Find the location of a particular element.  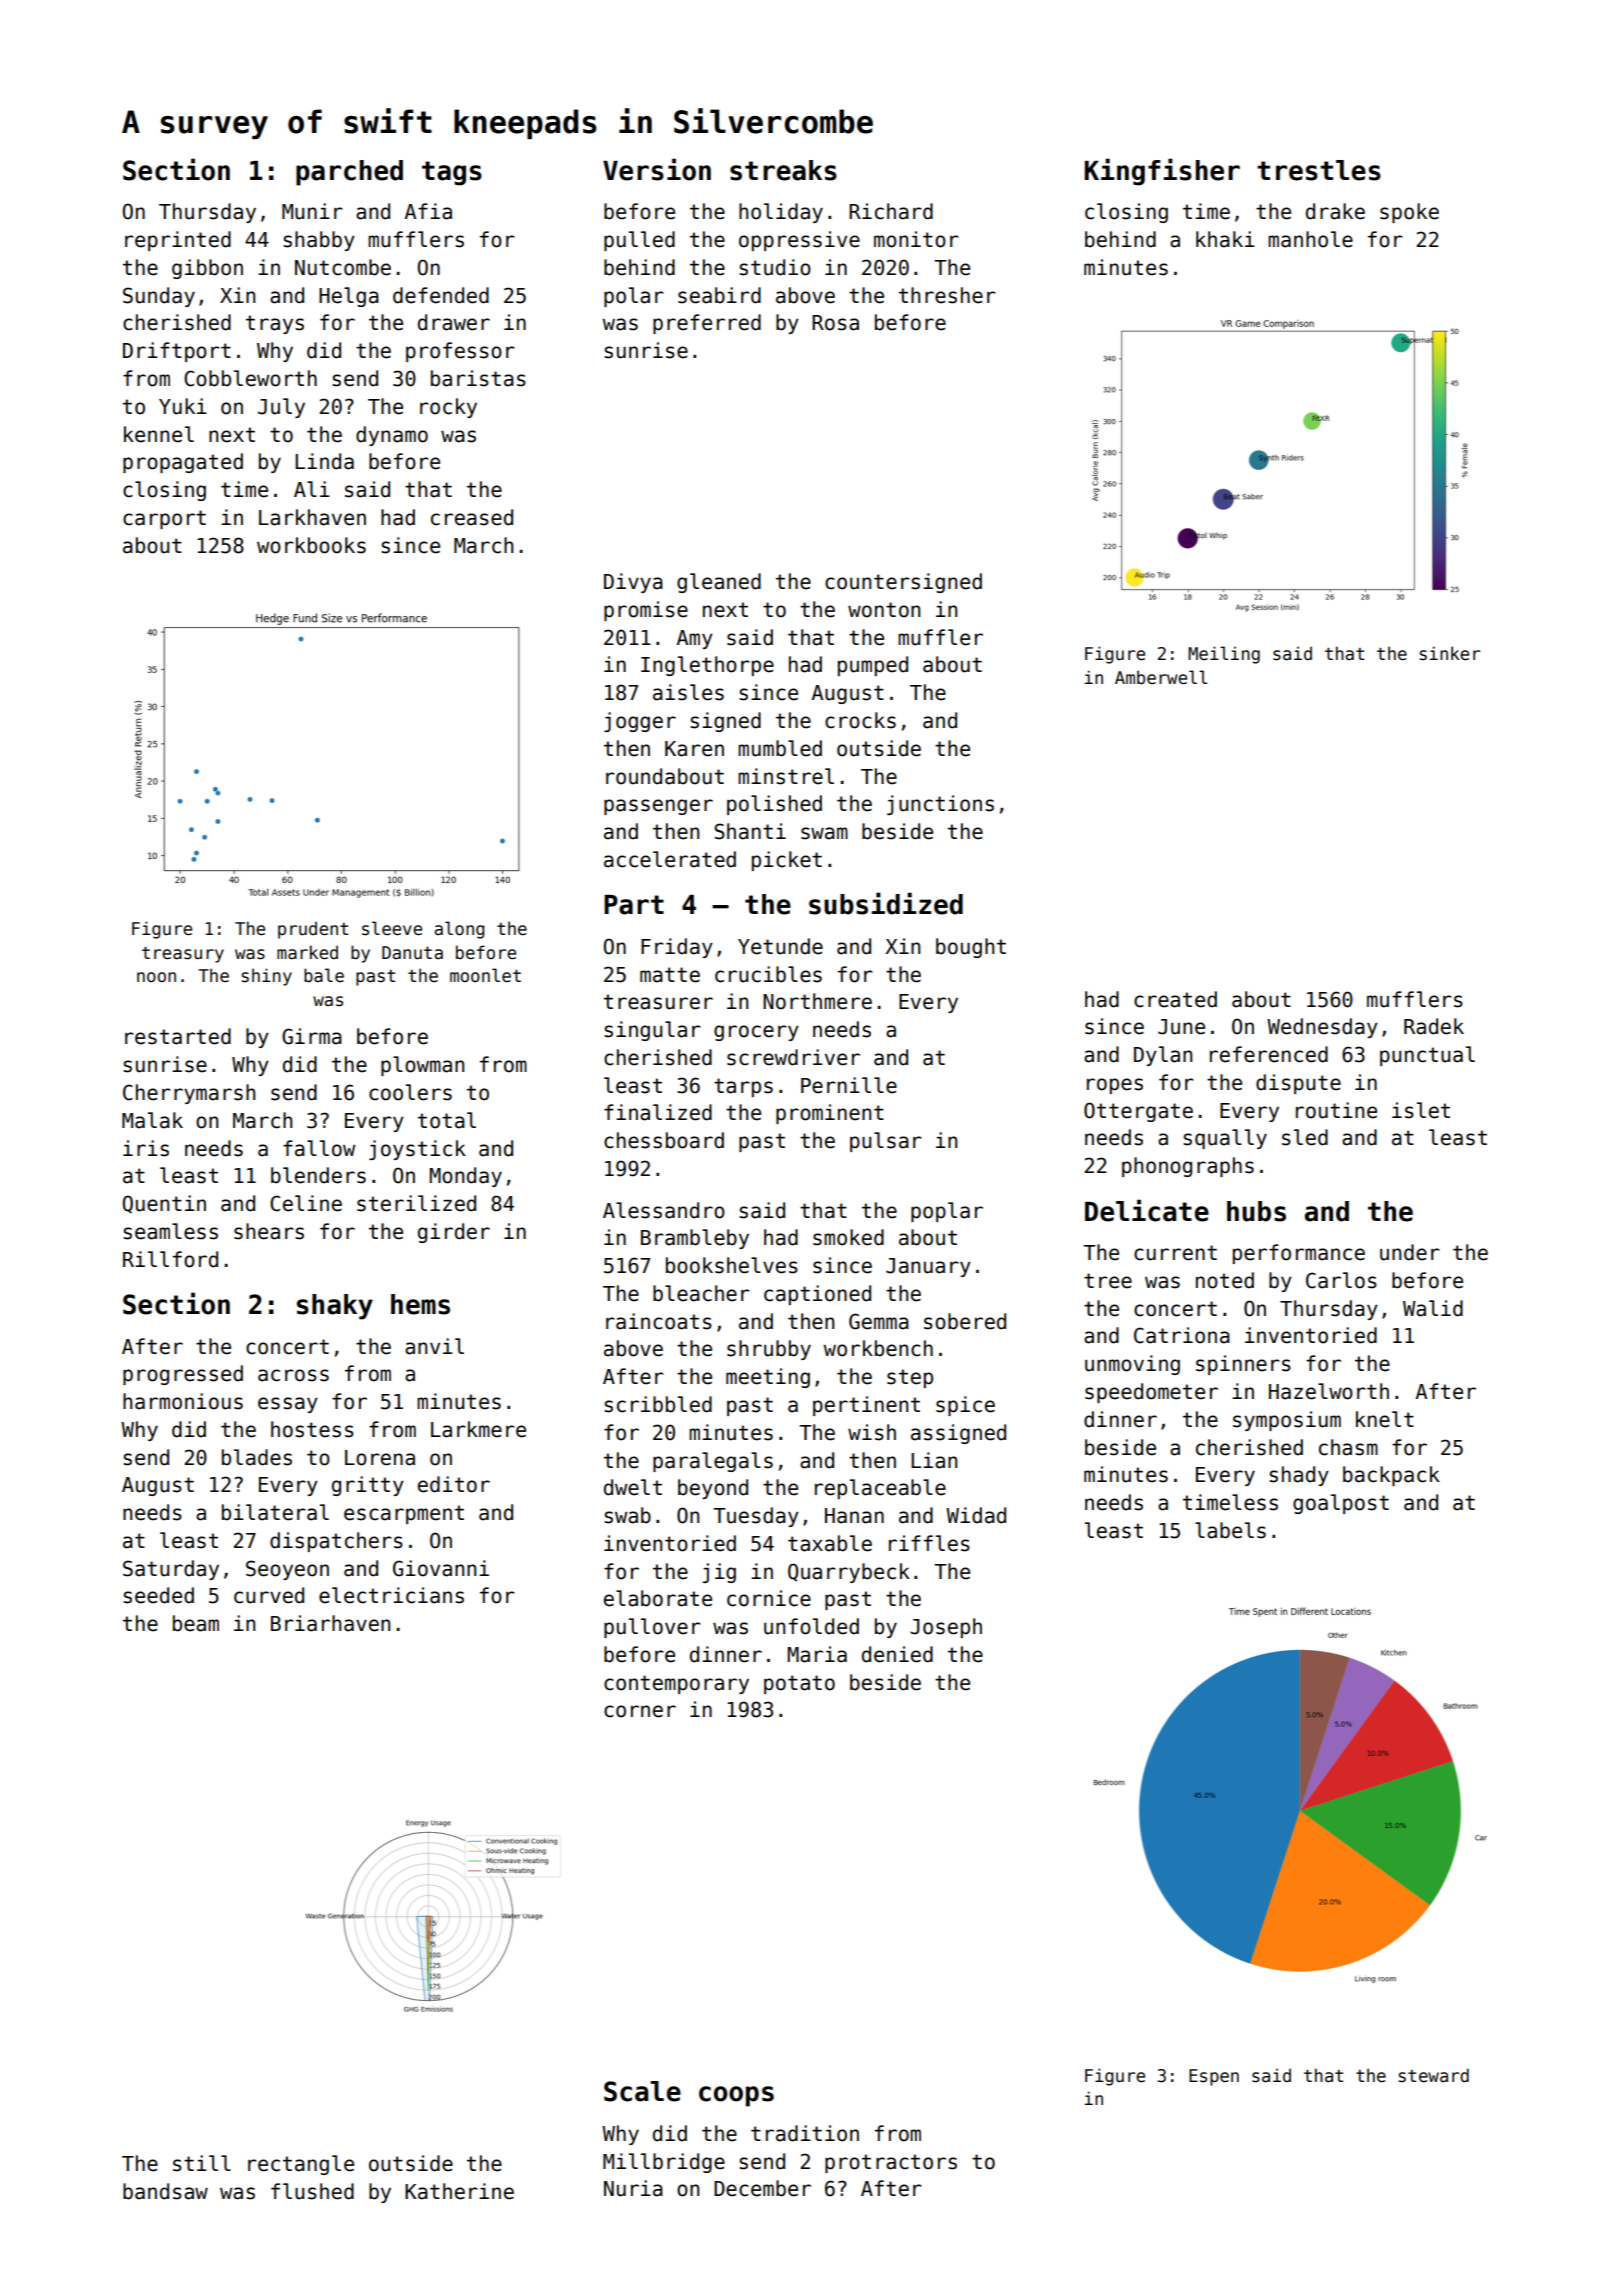

prudent is located at coordinates (313, 930).
